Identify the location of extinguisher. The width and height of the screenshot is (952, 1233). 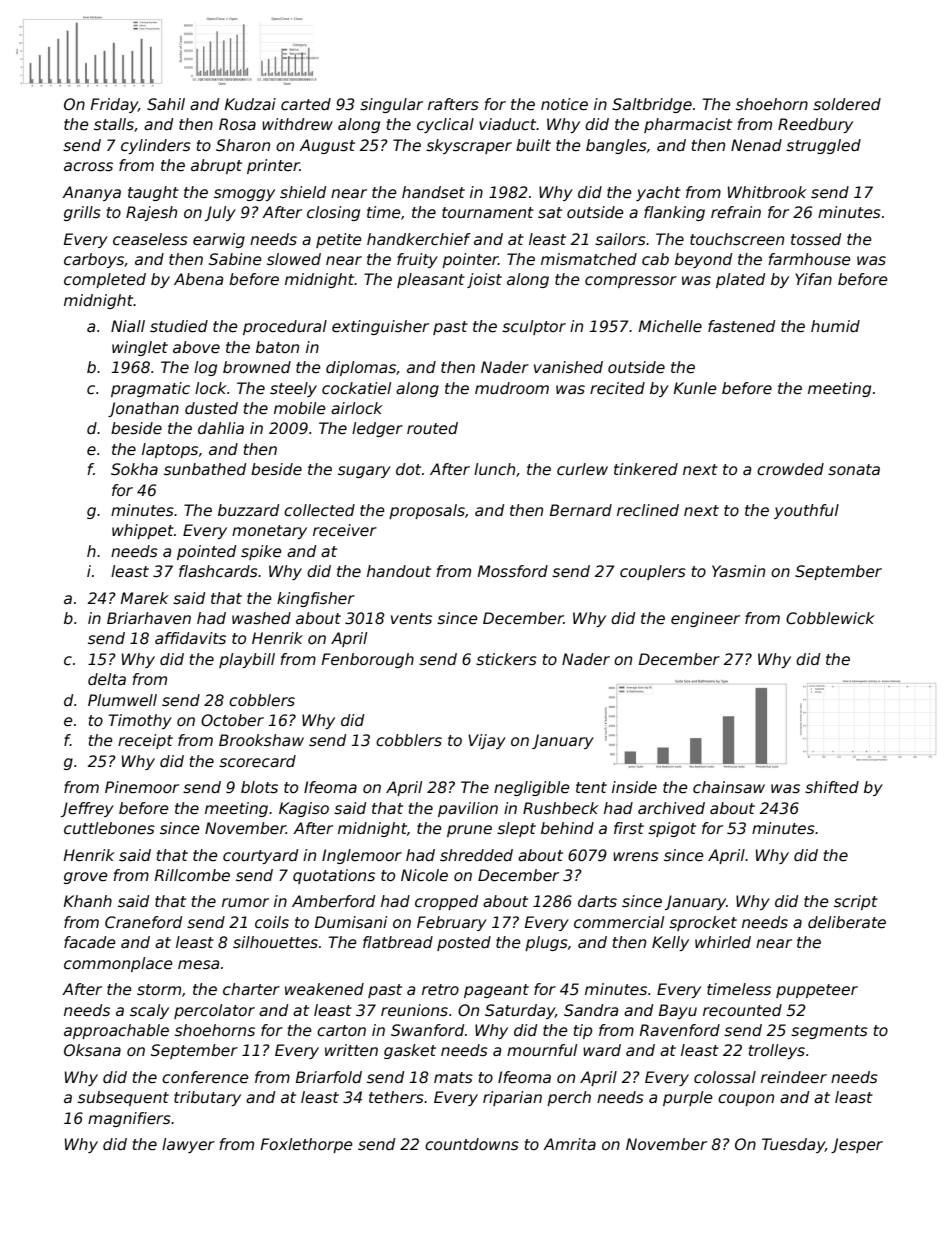
(380, 327).
